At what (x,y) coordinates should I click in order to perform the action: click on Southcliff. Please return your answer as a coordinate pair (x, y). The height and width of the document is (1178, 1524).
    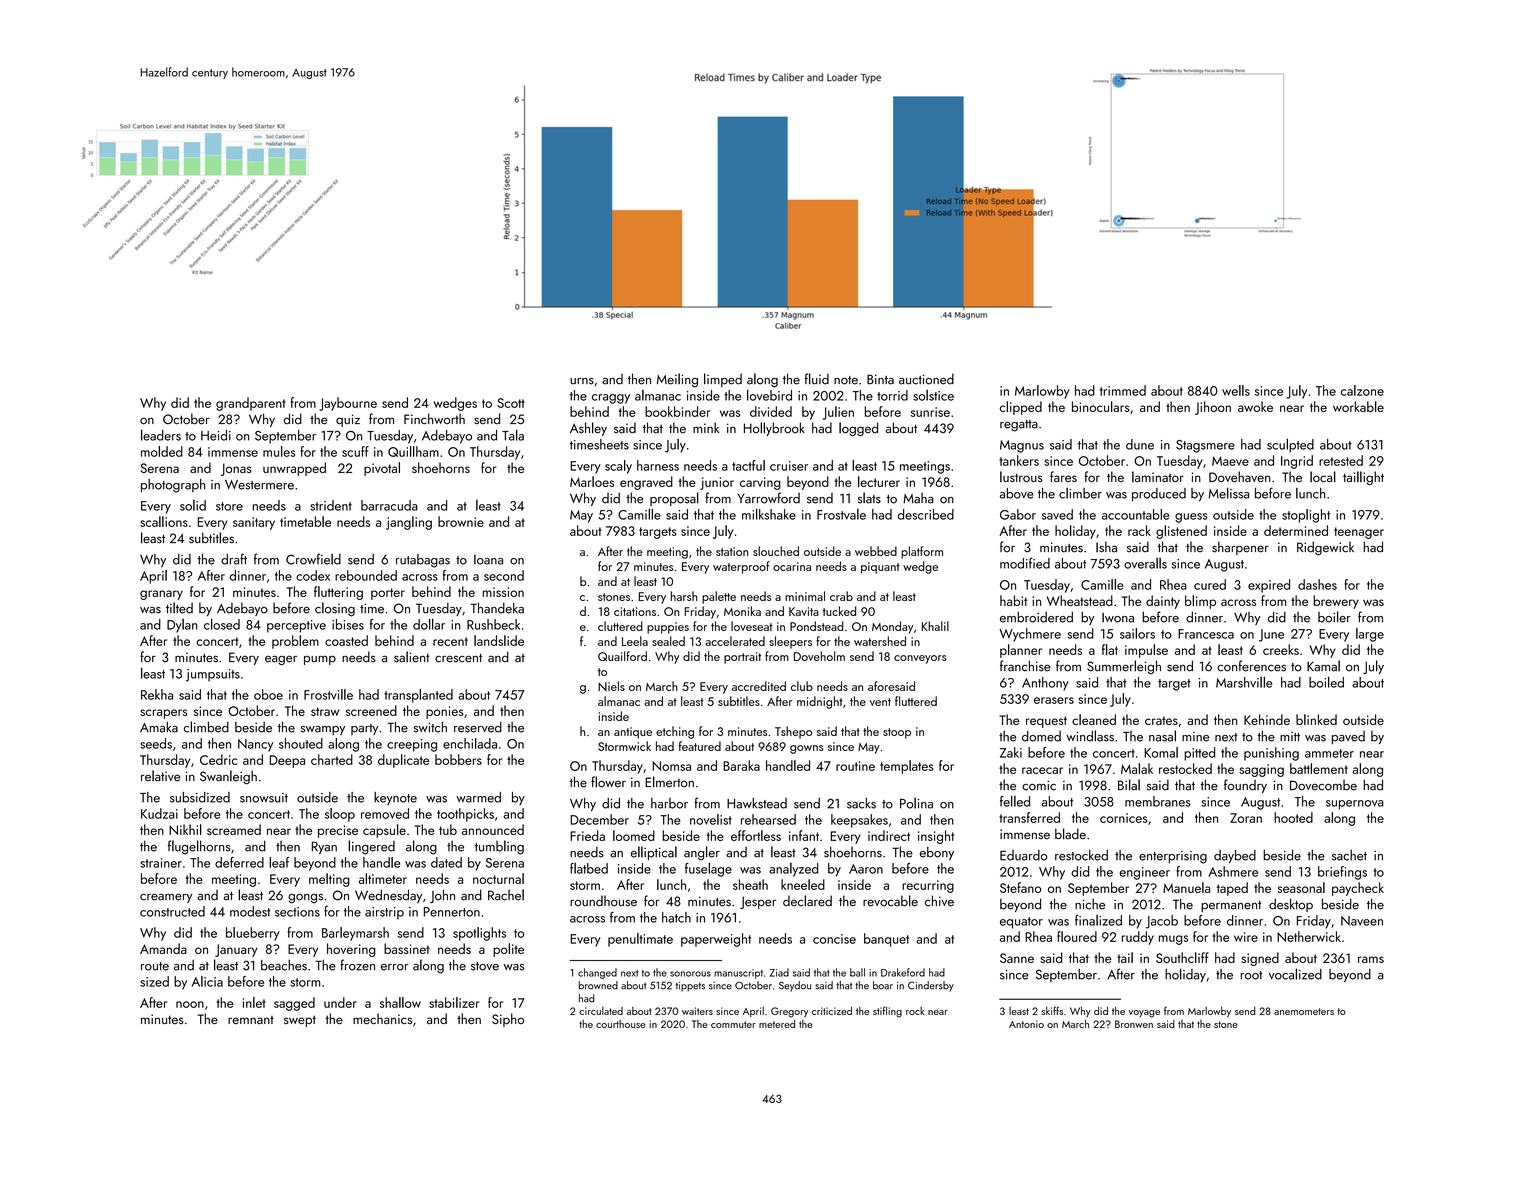
    Looking at the image, I should click on (1182, 957).
